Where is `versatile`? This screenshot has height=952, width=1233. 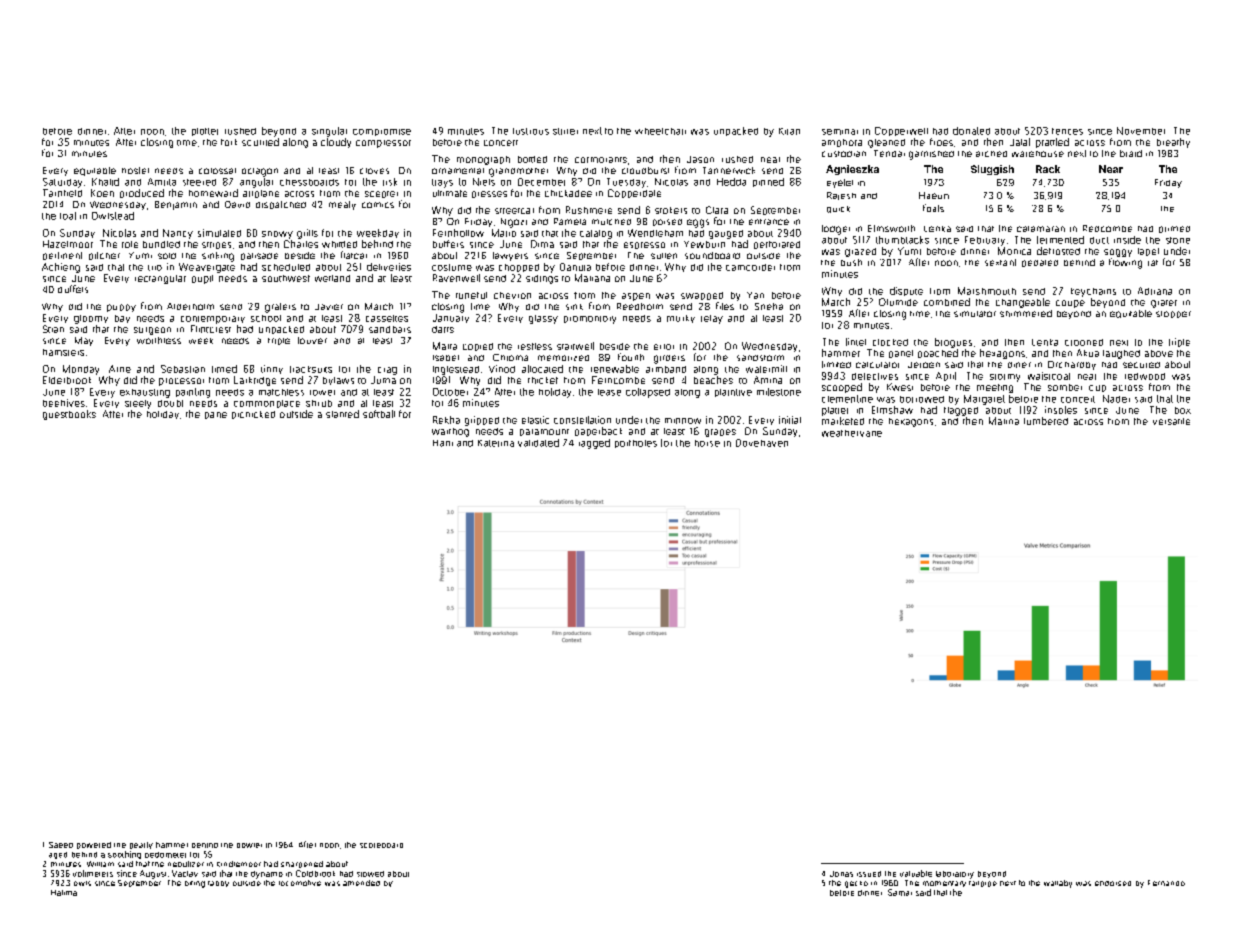 versatile is located at coordinates (1171, 421).
